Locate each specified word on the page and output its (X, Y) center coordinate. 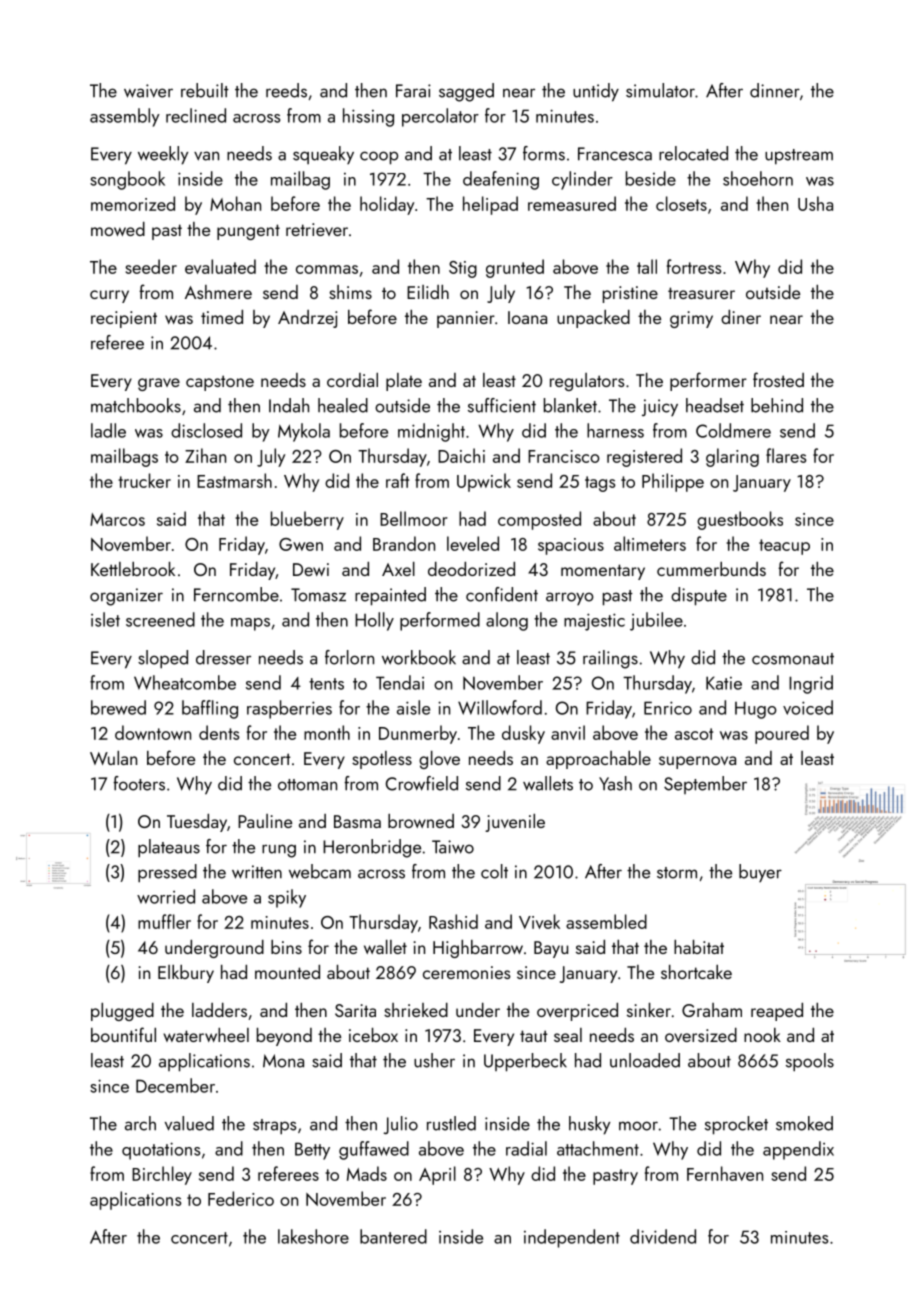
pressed (167, 873)
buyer (760, 873)
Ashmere (218, 292)
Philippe (673, 482)
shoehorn (758, 178)
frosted (778, 379)
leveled (473, 543)
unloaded (645, 1060)
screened (160, 619)
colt (494, 871)
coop (379, 158)
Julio (400, 1125)
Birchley (162, 1175)
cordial (352, 380)
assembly (125, 117)
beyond (284, 1037)
